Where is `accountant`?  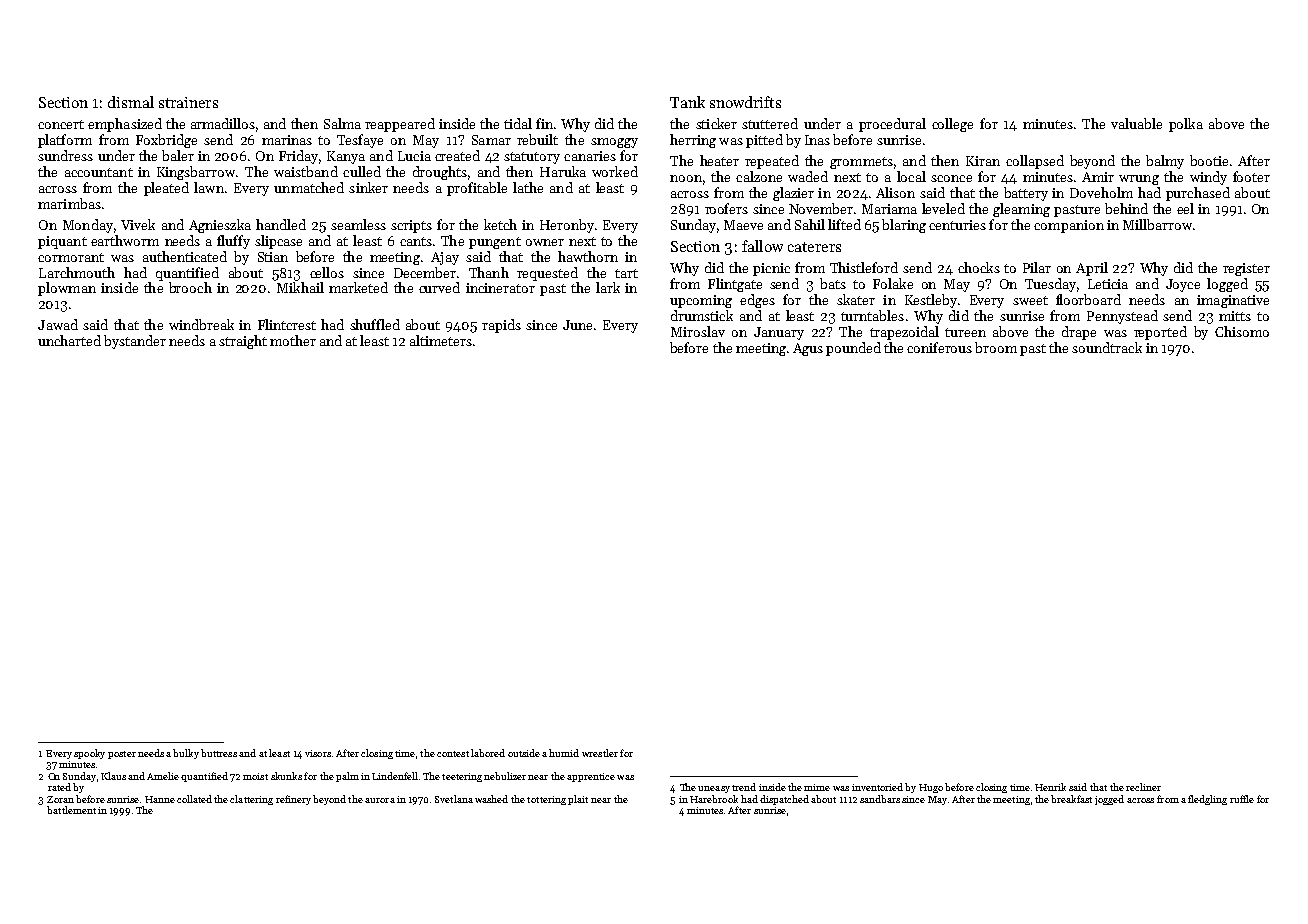
accountant is located at coordinates (99, 172).
